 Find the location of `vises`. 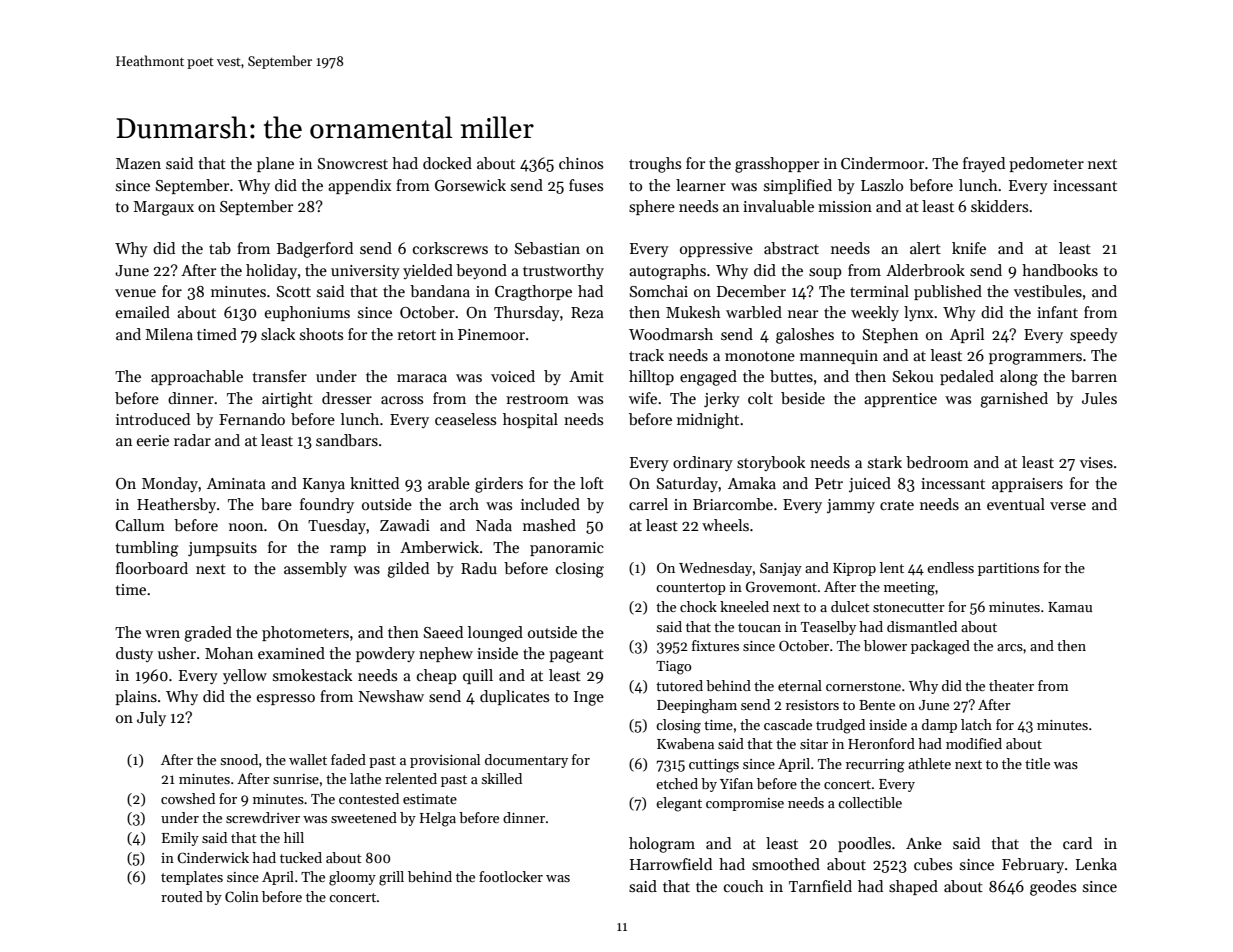

vises is located at coordinates (1096, 462).
